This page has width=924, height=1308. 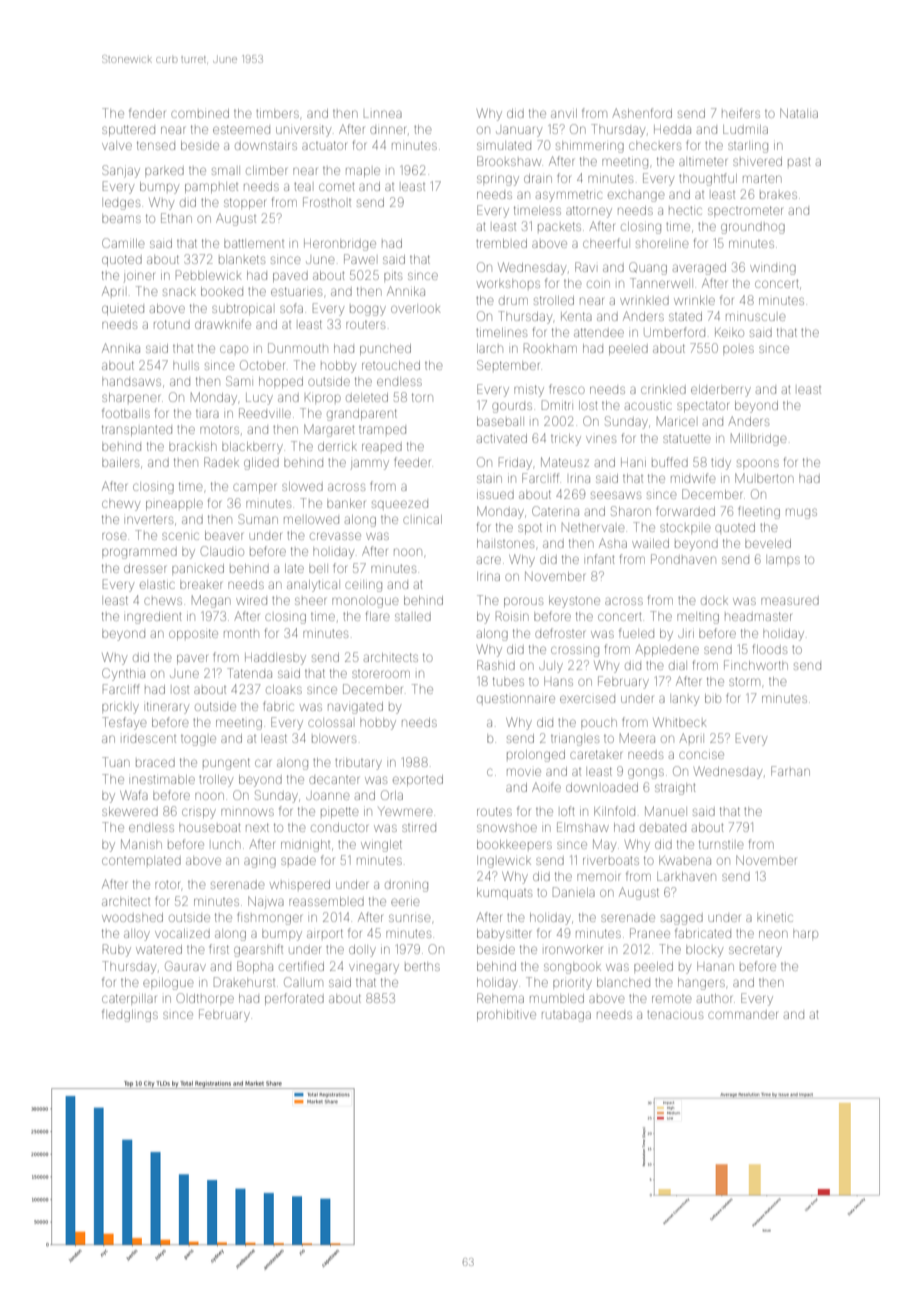 What do you see at coordinates (500, 998) in the page?
I see `Rehema` at bounding box center [500, 998].
